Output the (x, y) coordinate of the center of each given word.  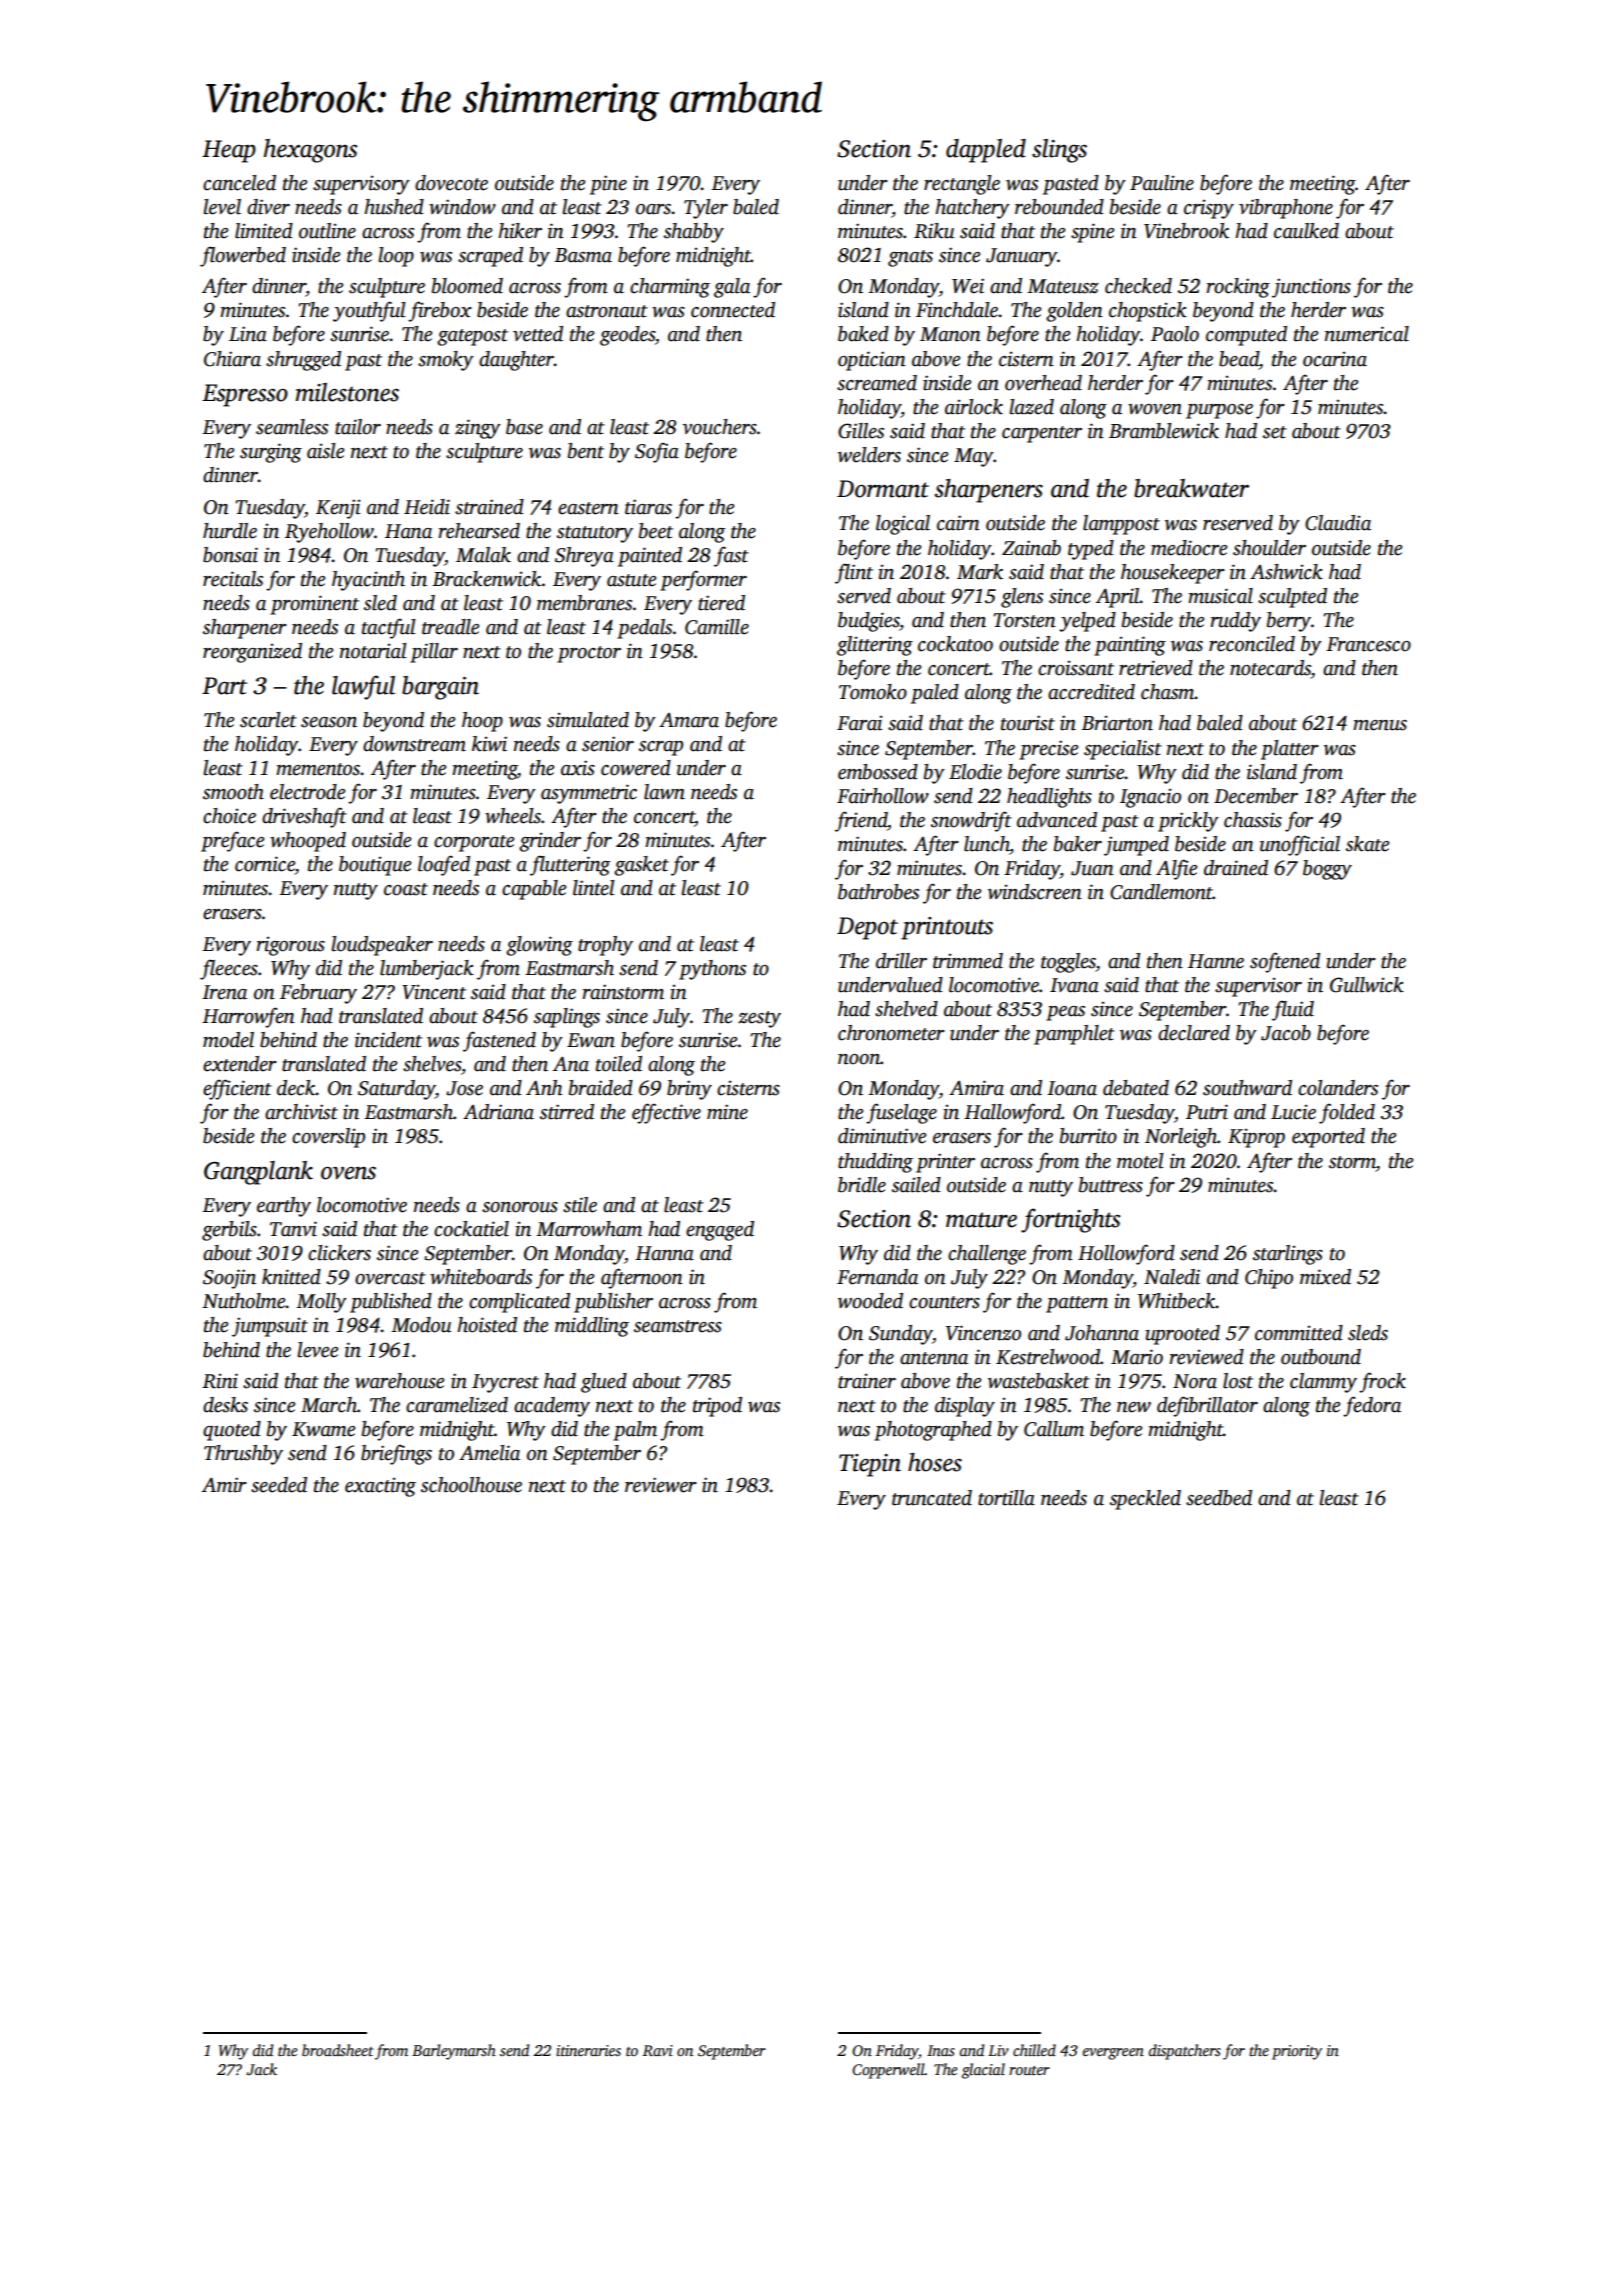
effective (666, 1113)
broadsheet (337, 2050)
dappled (986, 151)
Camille (717, 627)
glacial (983, 2071)
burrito (1088, 1136)
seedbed (1219, 1498)
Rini (220, 1381)
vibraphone (1286, 209)
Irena (224, 992)
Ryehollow (329, 533)
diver (268, 207)
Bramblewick (1164, 431)
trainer (867, 1381)
